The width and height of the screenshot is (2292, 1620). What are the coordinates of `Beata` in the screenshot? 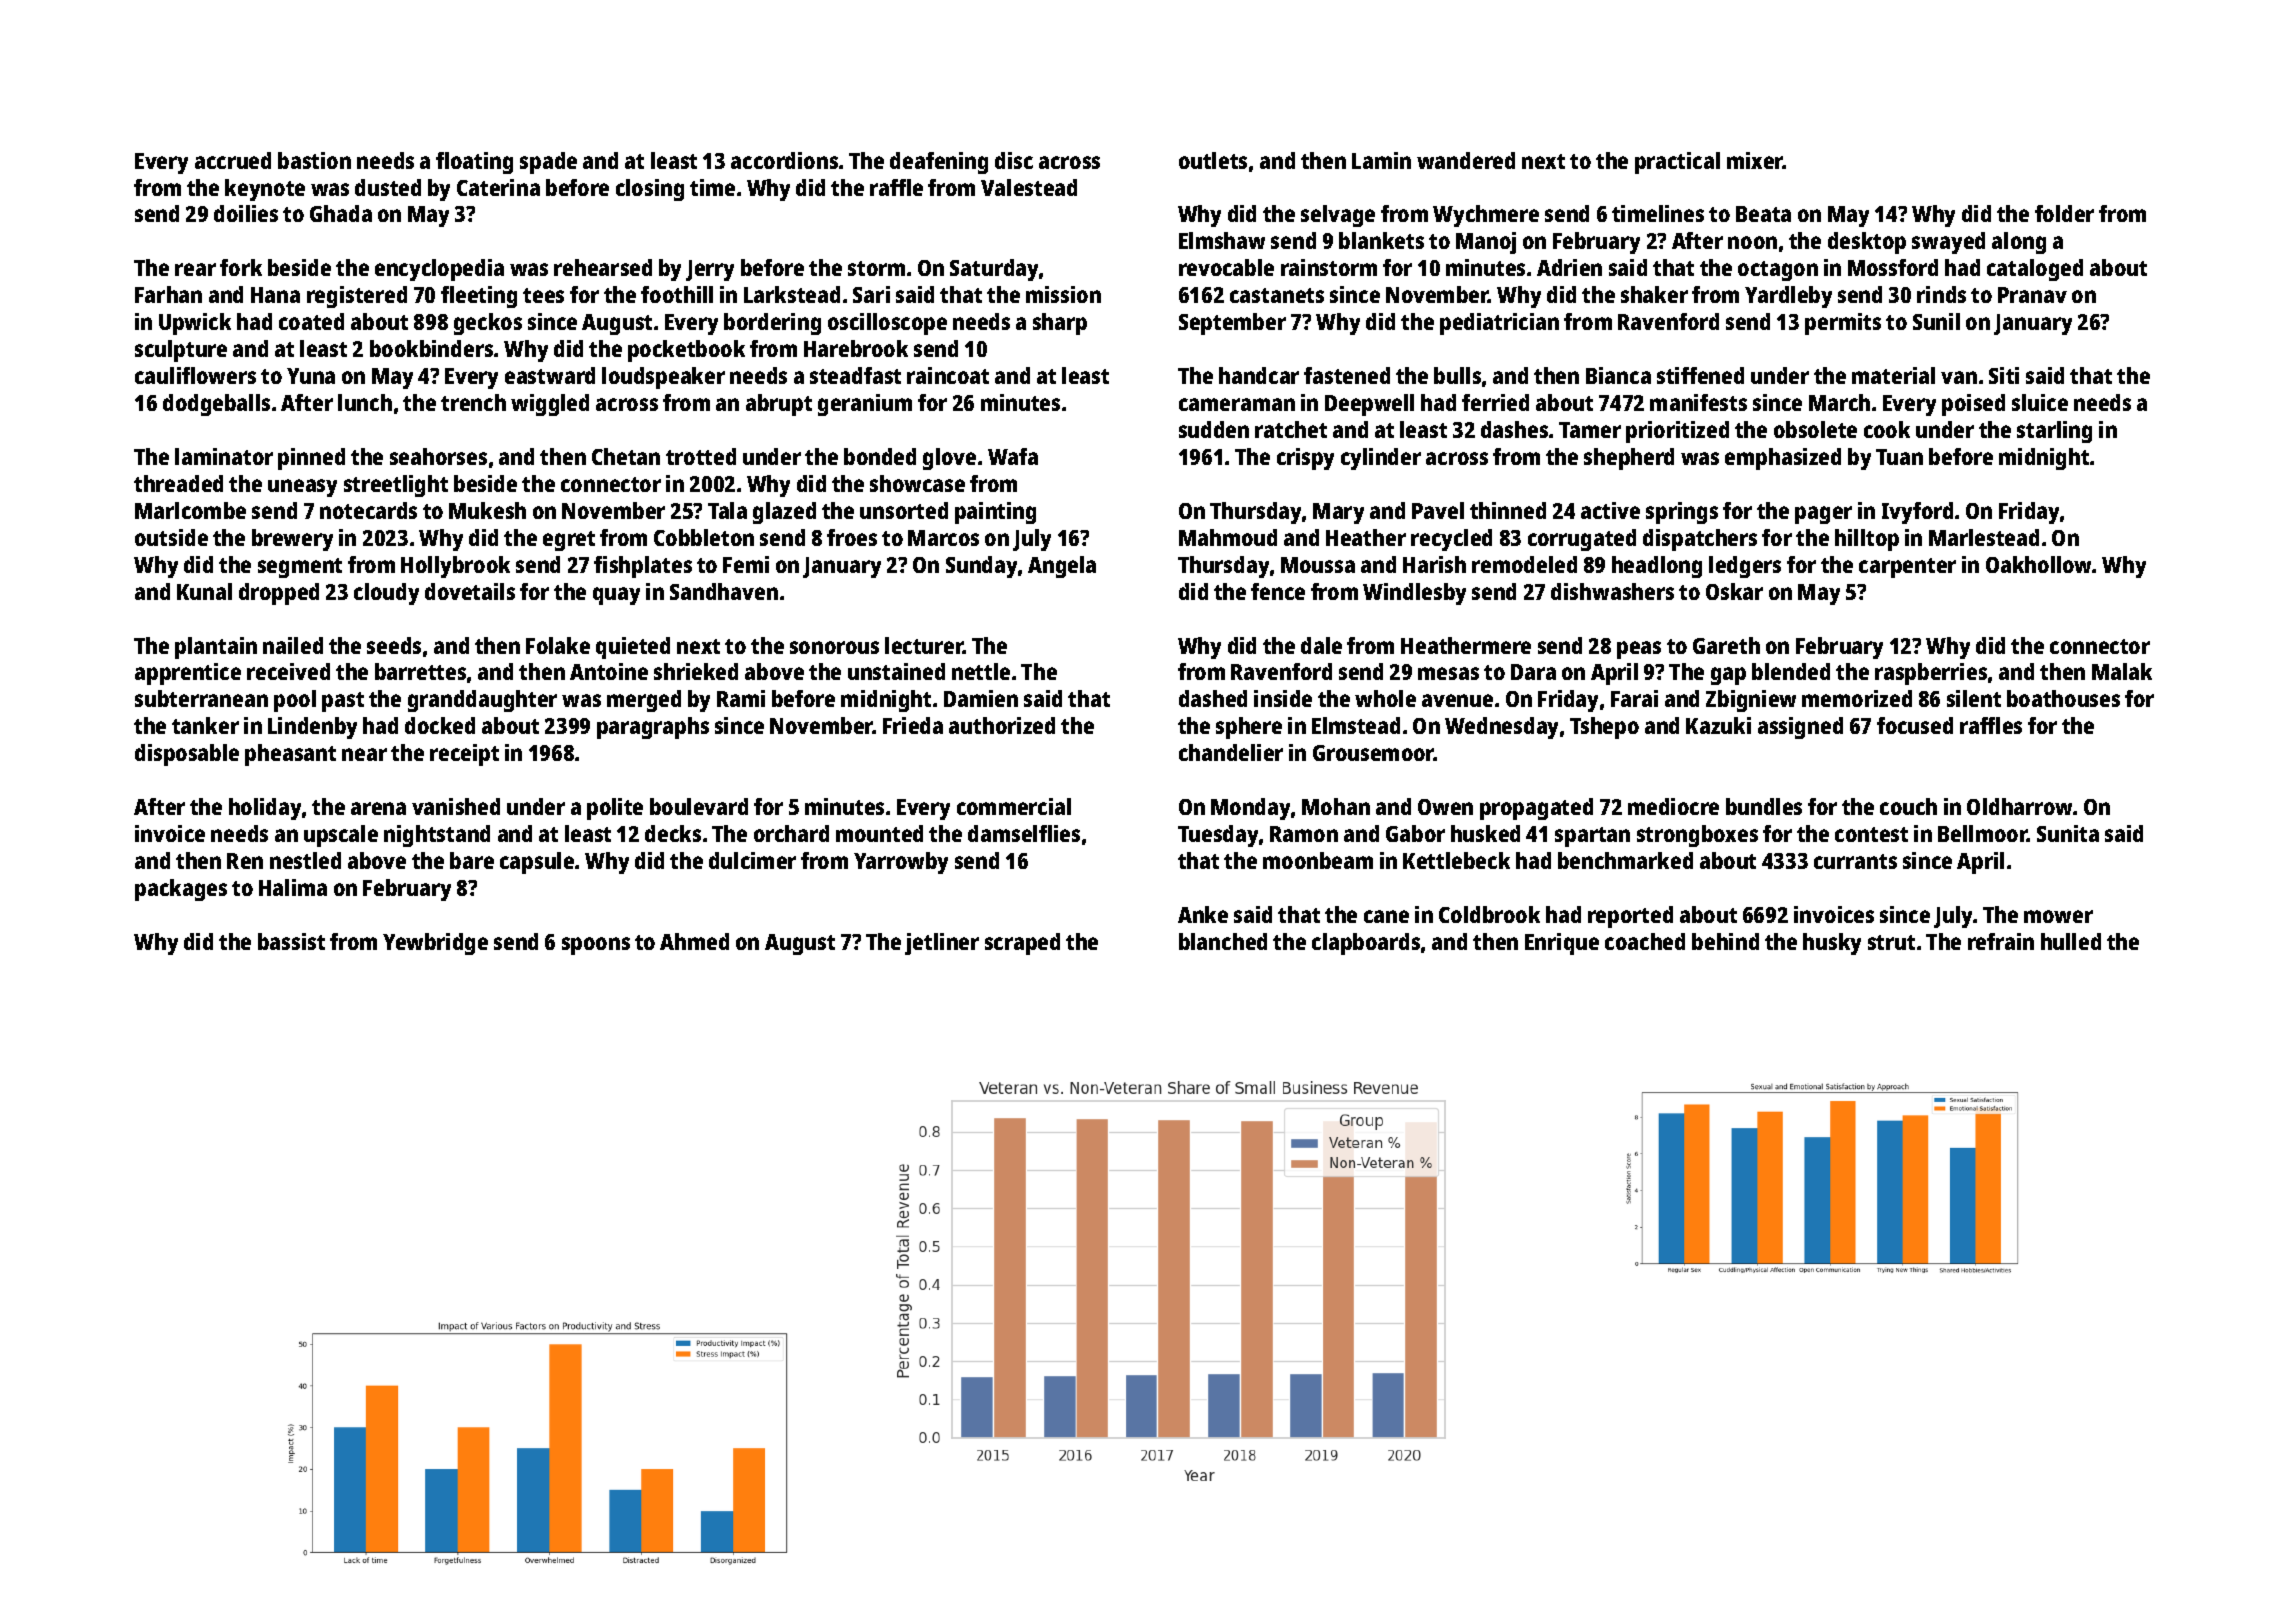 It's located at (1763, 214).
